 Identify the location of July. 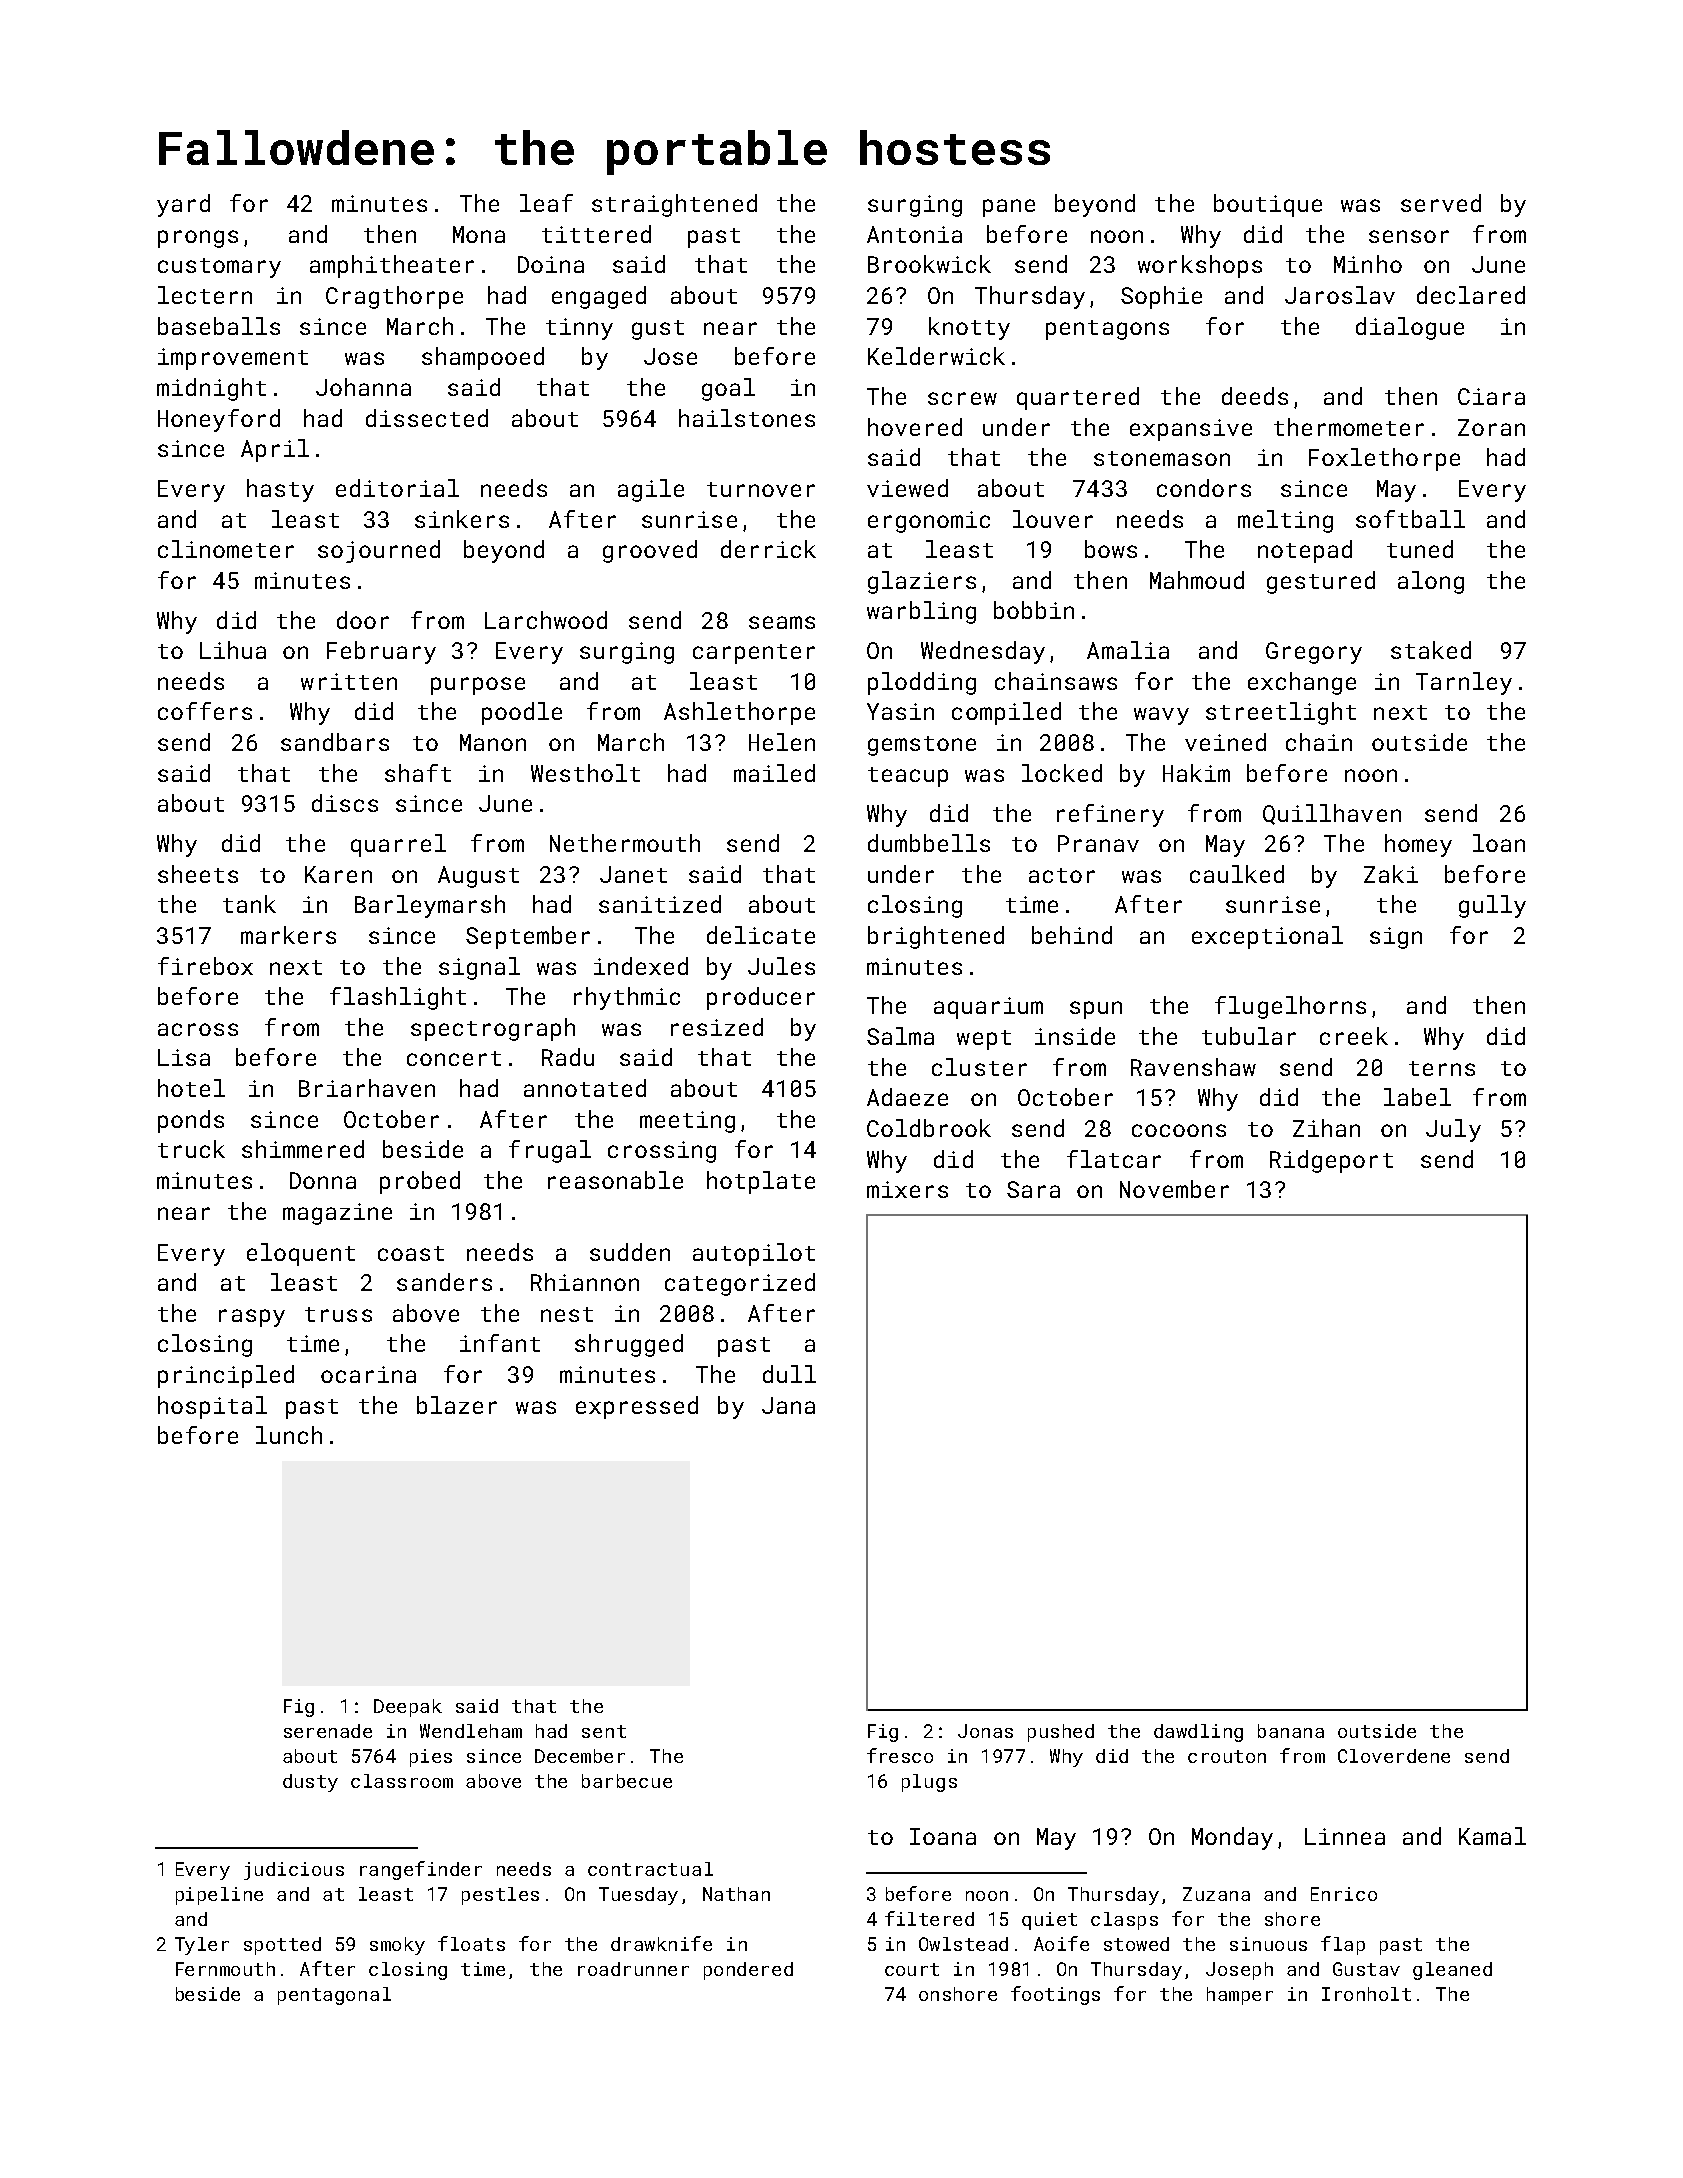
(1453, 1130).
